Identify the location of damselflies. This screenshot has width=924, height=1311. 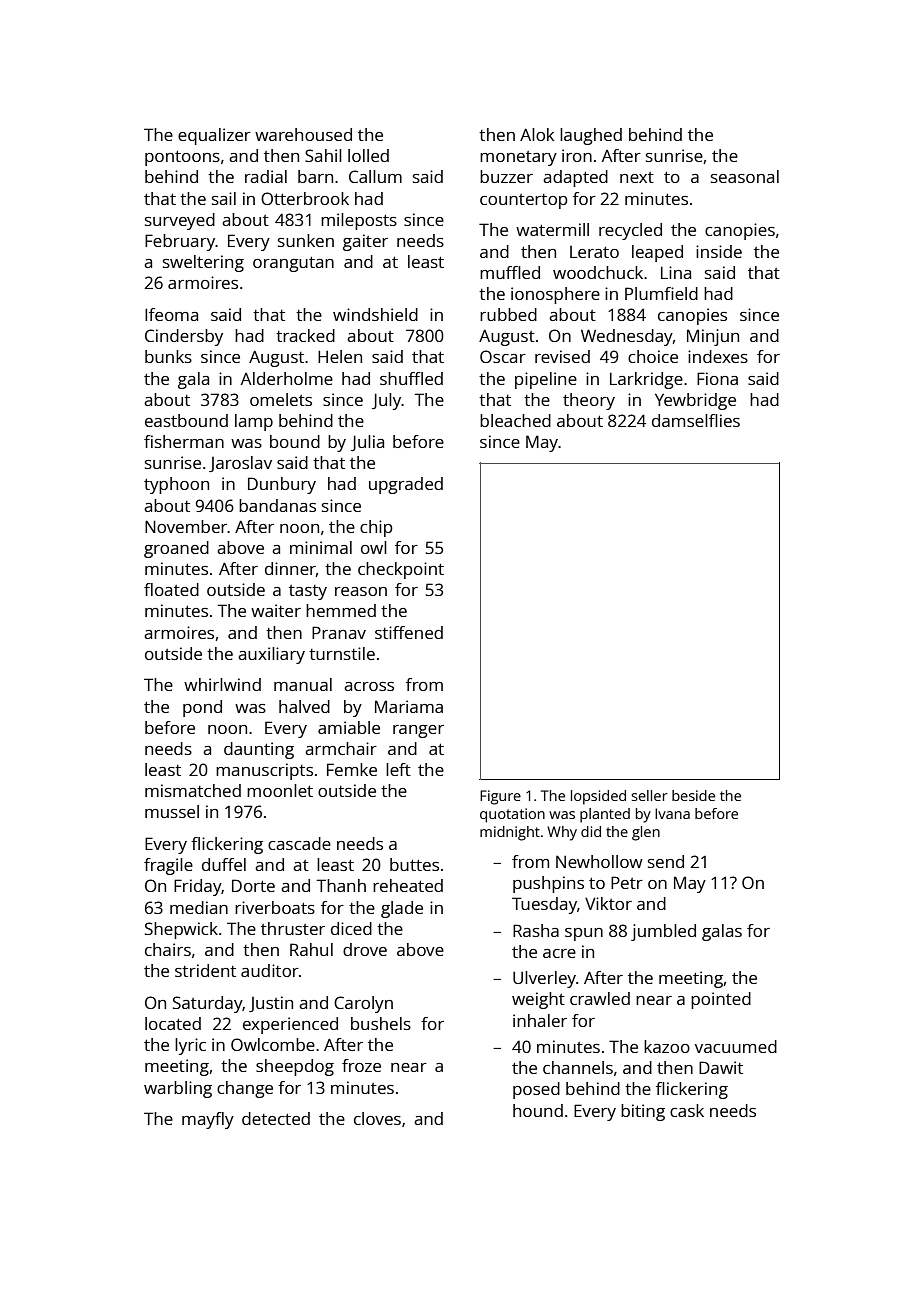
(696, 420).
